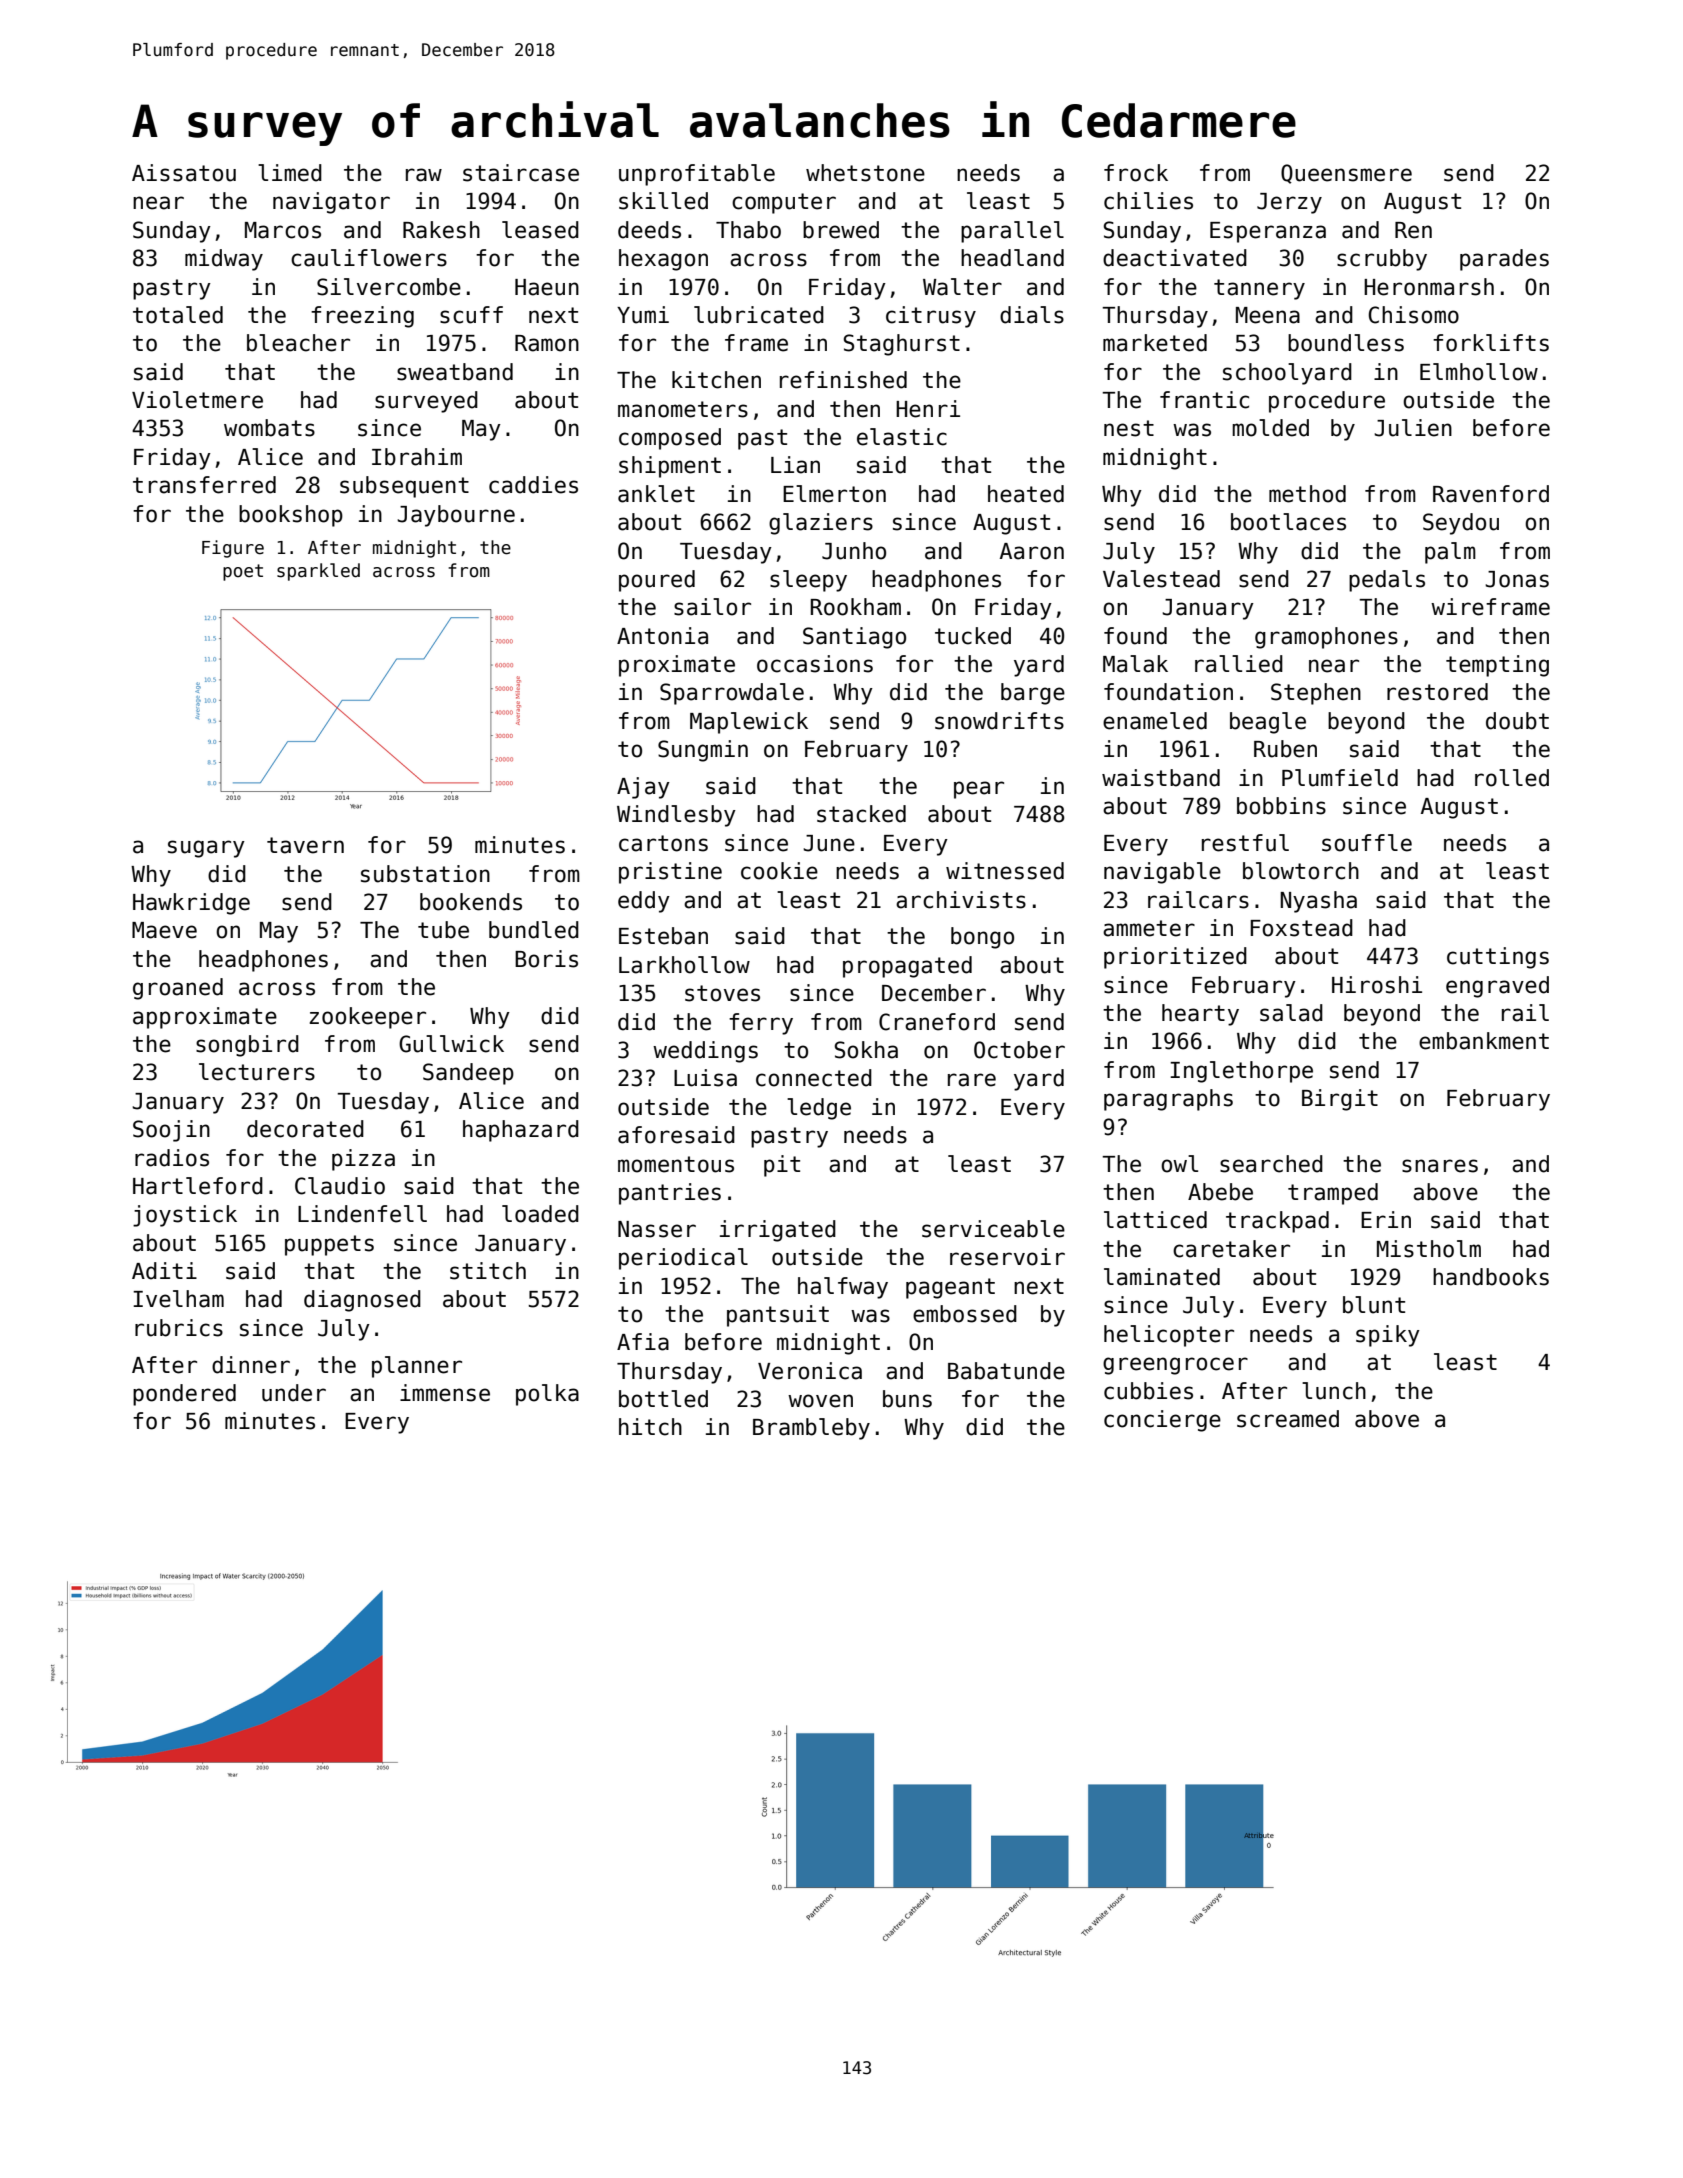 The height and width of the screenshot is (2178, 1683). Describe the element at coordinates (455, 372) in the screenshot. I see `sweatband` at that location.
